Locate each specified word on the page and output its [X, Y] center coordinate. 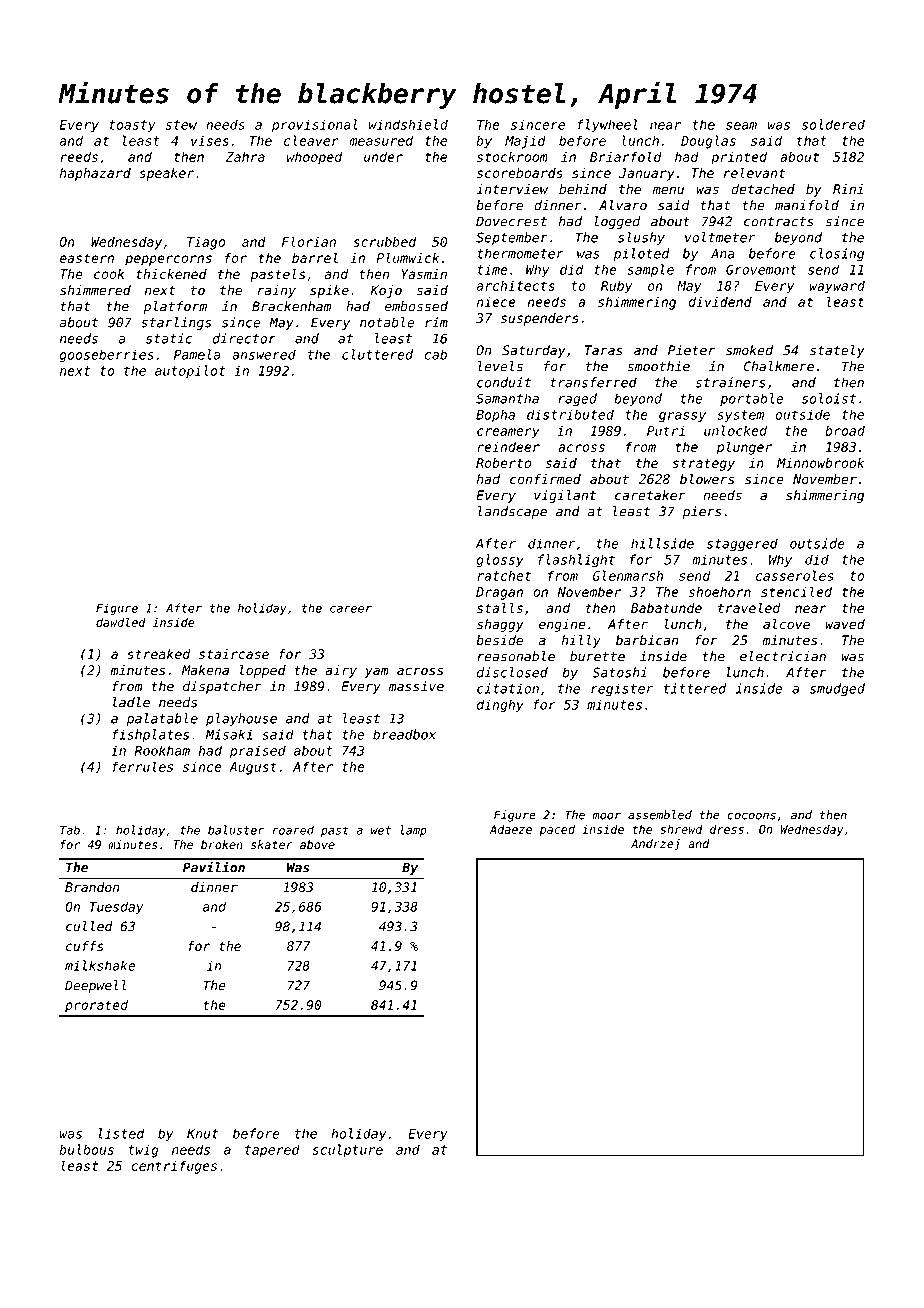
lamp [414, 831]
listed [121, 1133]
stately [837, 351]
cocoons [752, 816]
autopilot [190, 372]
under [383, 156]
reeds [79, 156]
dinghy [500, 706]
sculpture [347, 1151]
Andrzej [655, 845]
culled [89, 926]
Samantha [507, 398]
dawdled [121, 622]
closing [837, 255]
